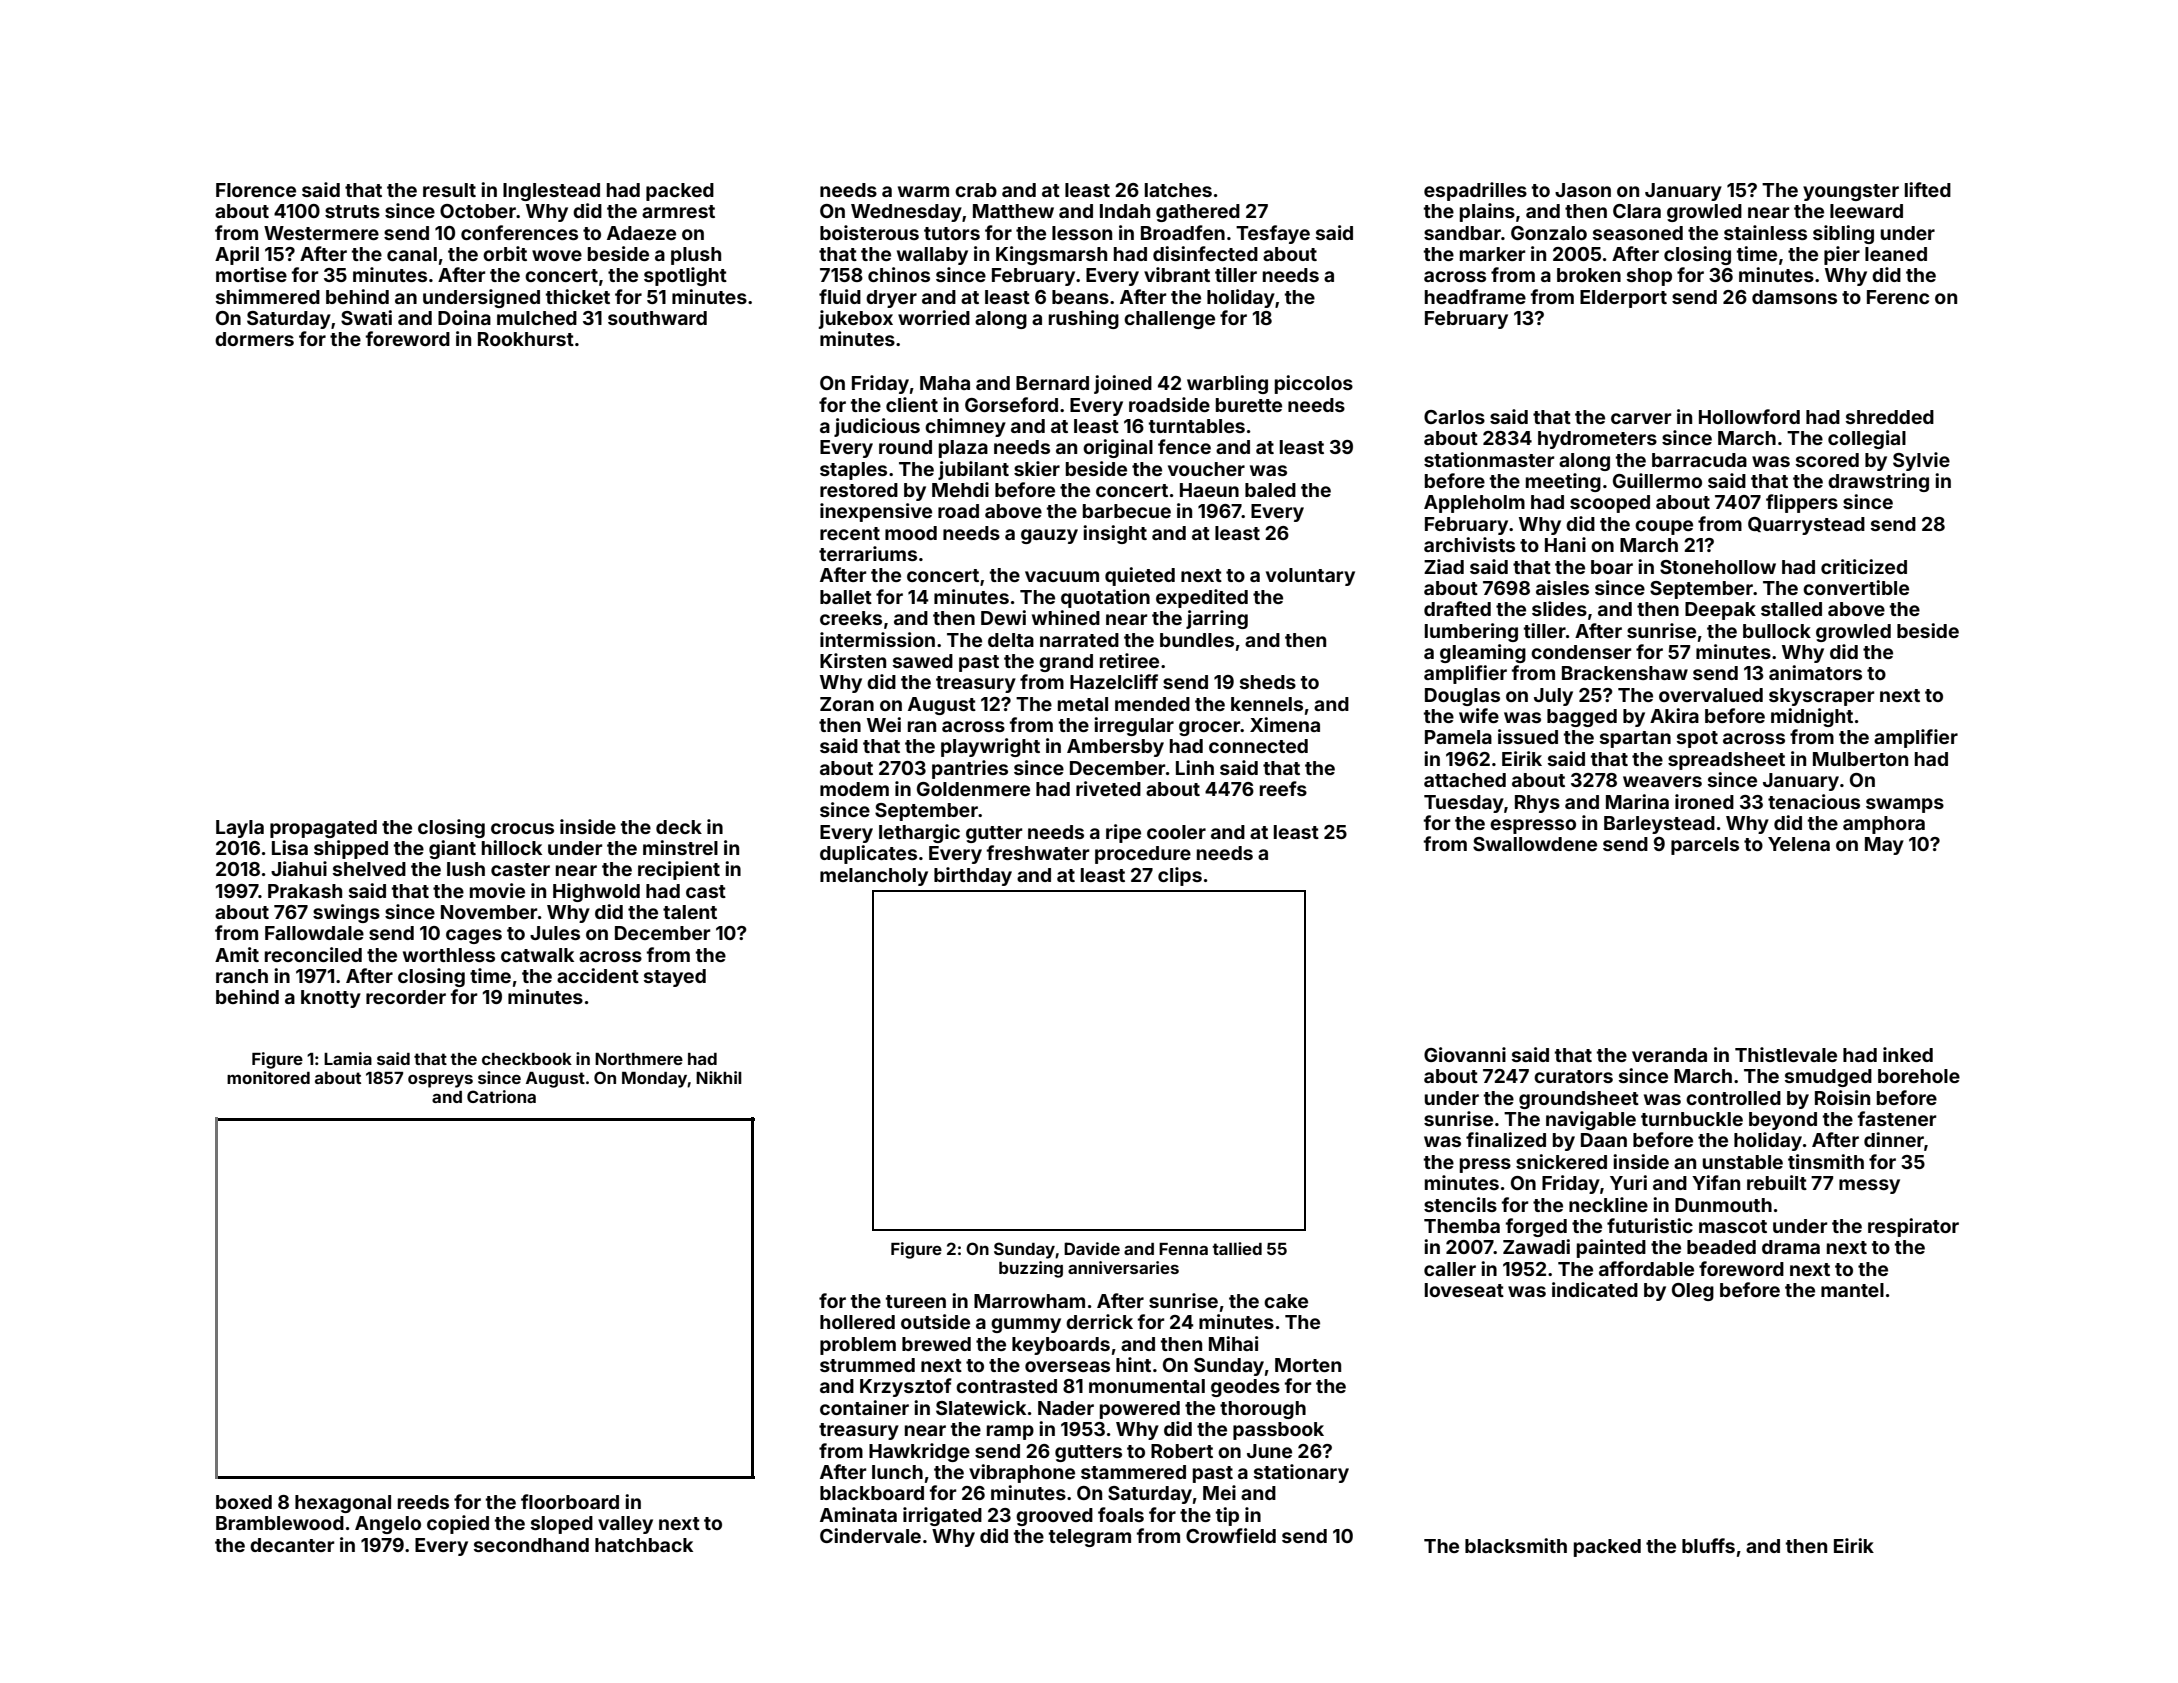  What do you see at coordinates (859, 490) in the page?
I see `restored` at bounding box center [859, 490].
